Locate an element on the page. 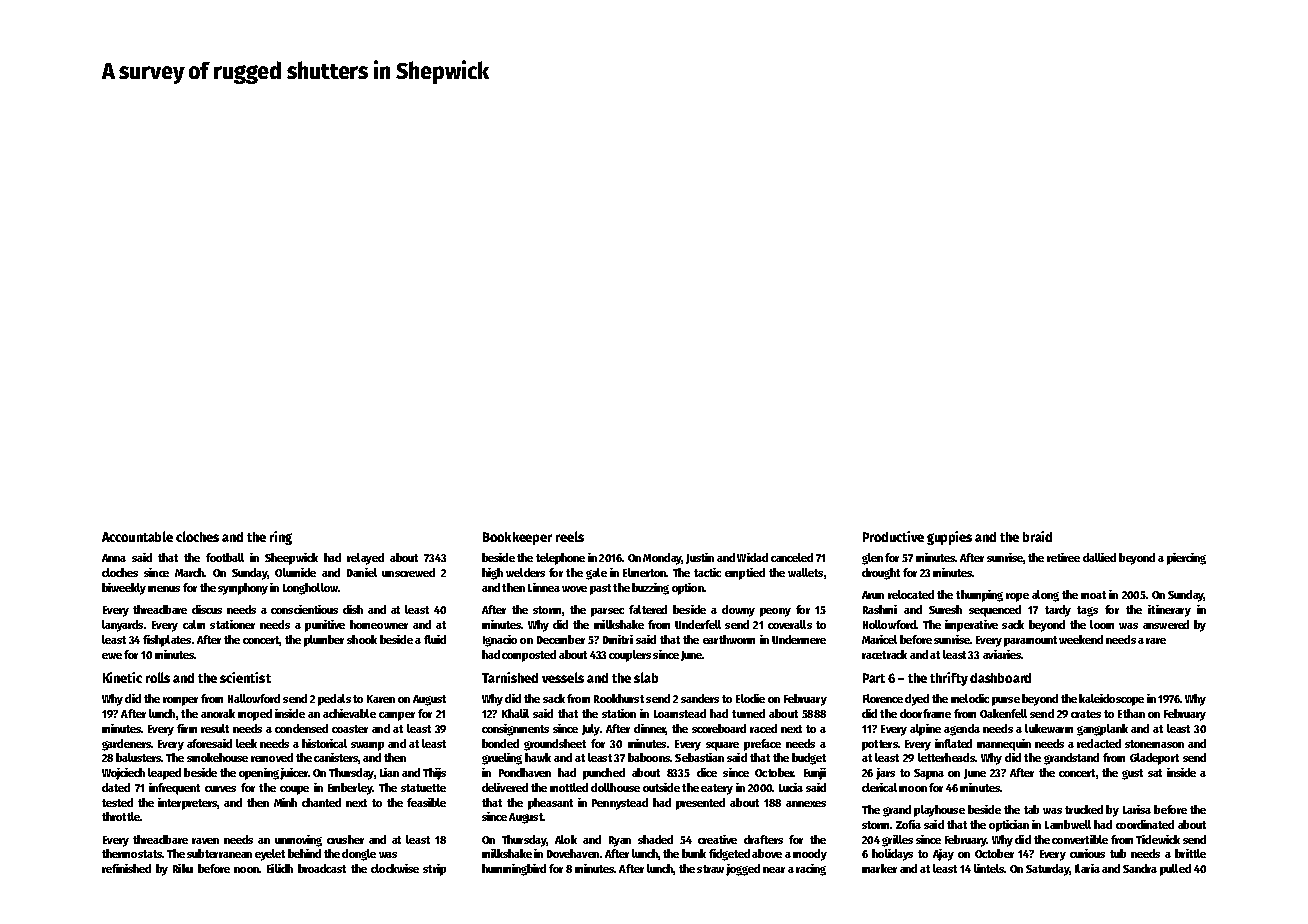 This image has height=924, width=1308. curious is located at coordinates (1087, 853).
